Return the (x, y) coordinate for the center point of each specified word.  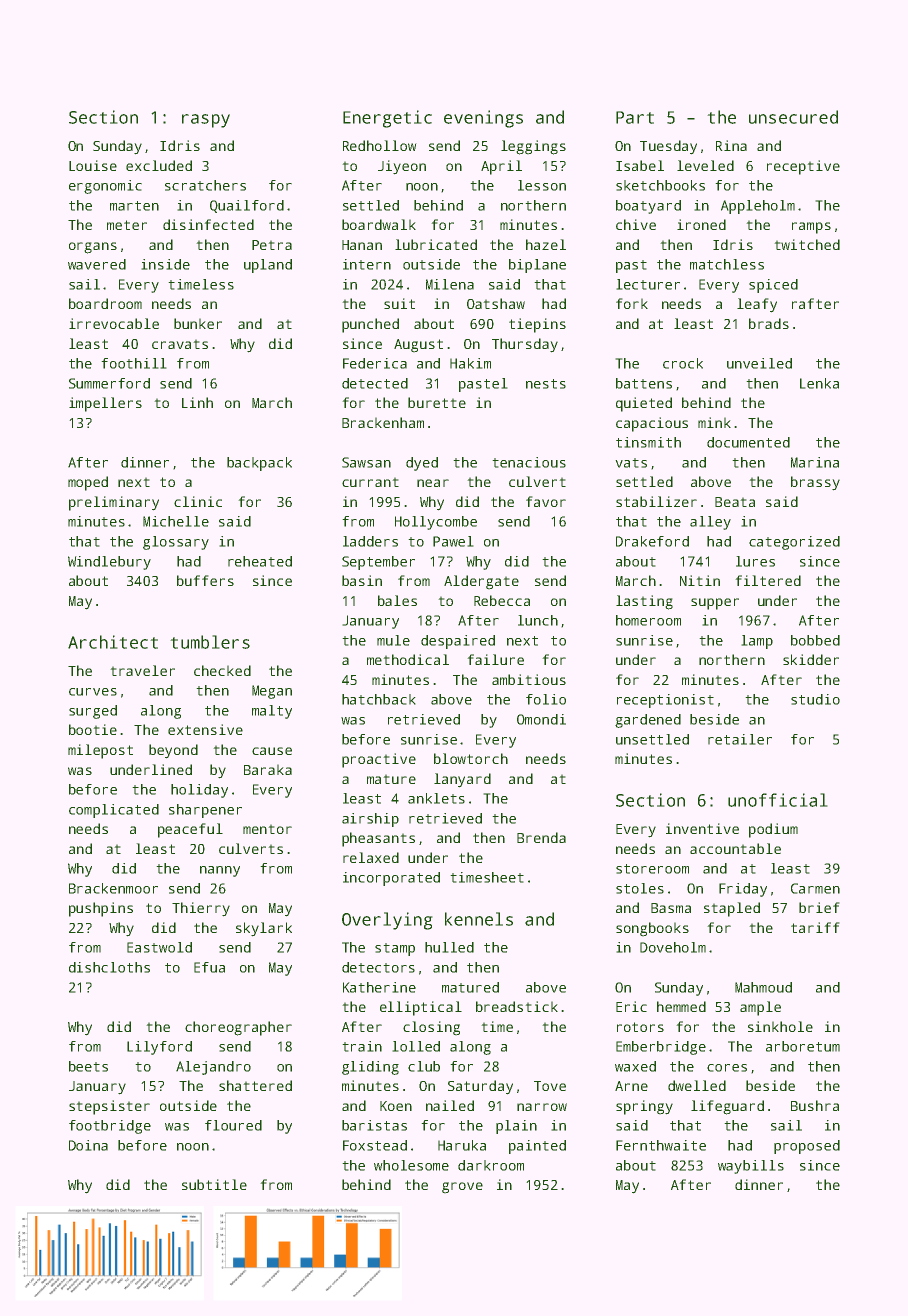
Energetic (387, 119)
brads (769, 323)
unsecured (793, 117)
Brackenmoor (113, 888)
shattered (255, 1085)
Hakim (470, 363)
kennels (479, 919)
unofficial (778, 800)
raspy (206, 121)
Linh (197, 402)
